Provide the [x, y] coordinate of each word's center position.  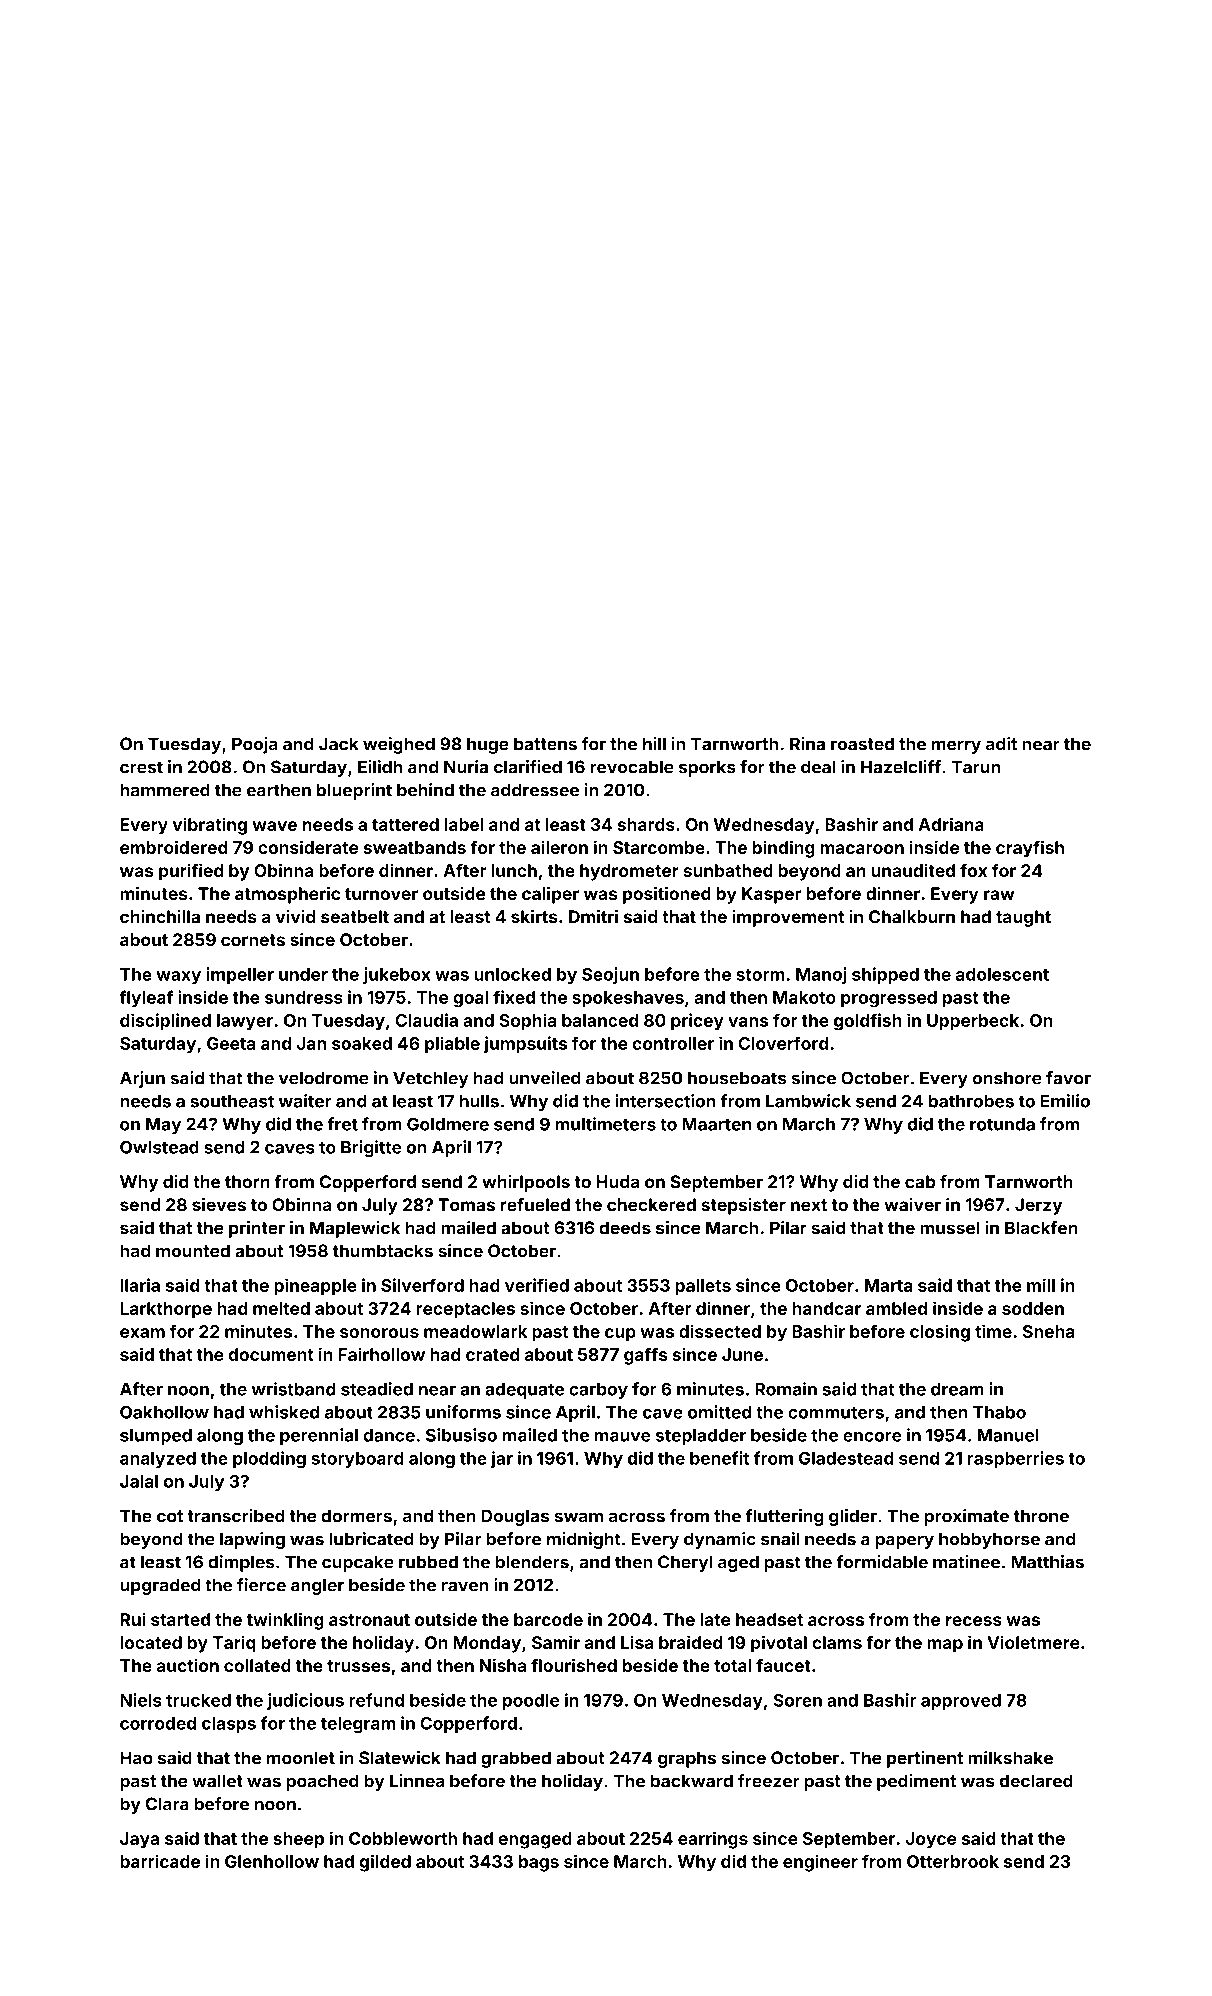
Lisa [637, 1642]
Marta [889, 1285]
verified [537, 1285]
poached [322, 1782]
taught [1023, 918]
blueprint [354, 791]
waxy [178, 977]
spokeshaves [628, 999]
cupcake [358, 1563]
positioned [667, 895]
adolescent [1002, 974]
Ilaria [140, 1285]
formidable [882, 1562]
